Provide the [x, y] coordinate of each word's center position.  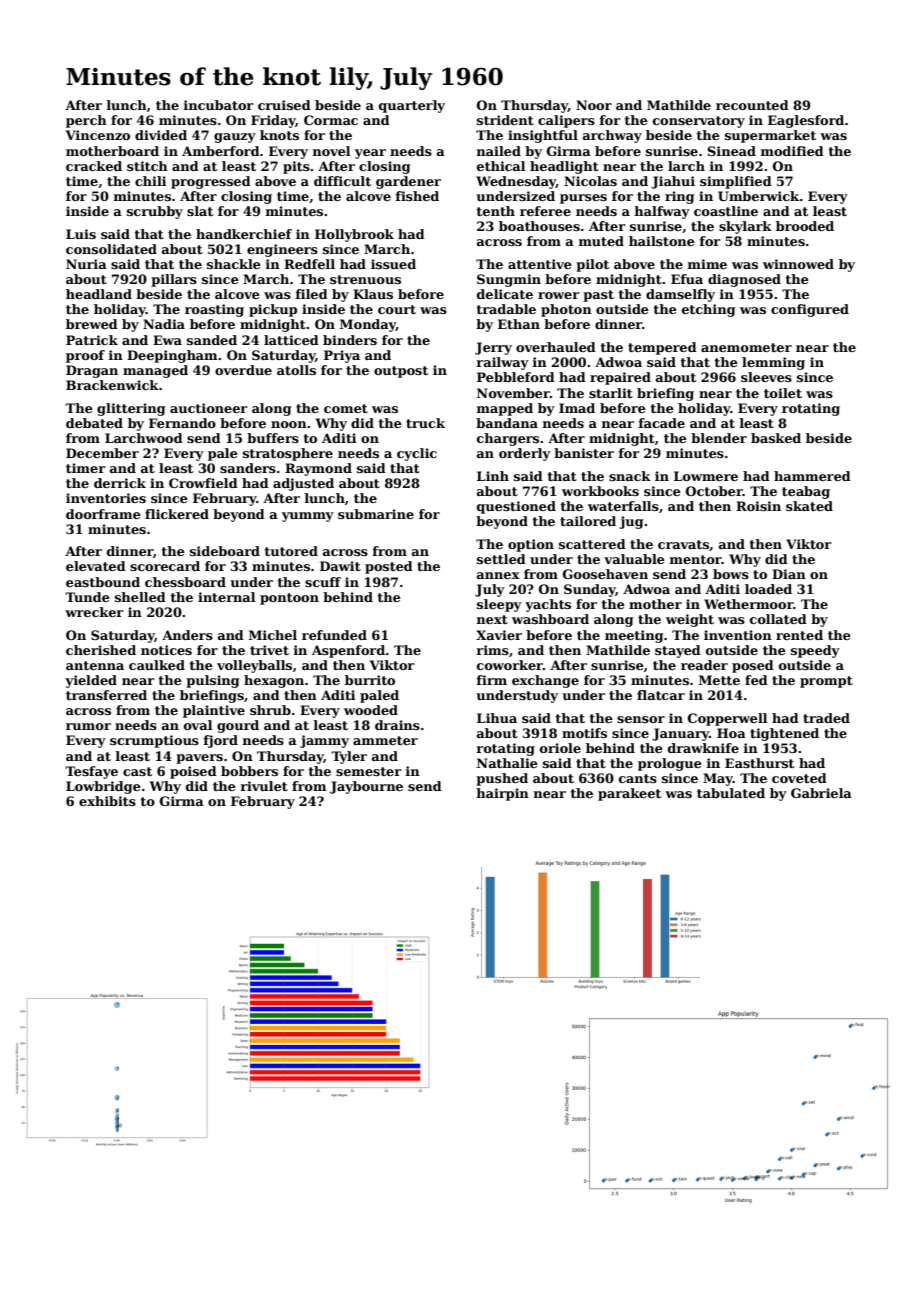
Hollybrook [354, 235]
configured [810, 310]
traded [826, 718]
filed [312, 294]
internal [226, 597]
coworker [510, 665]
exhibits [107, 801]
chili [150, 181]
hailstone [662, 241]
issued [393, 264]
